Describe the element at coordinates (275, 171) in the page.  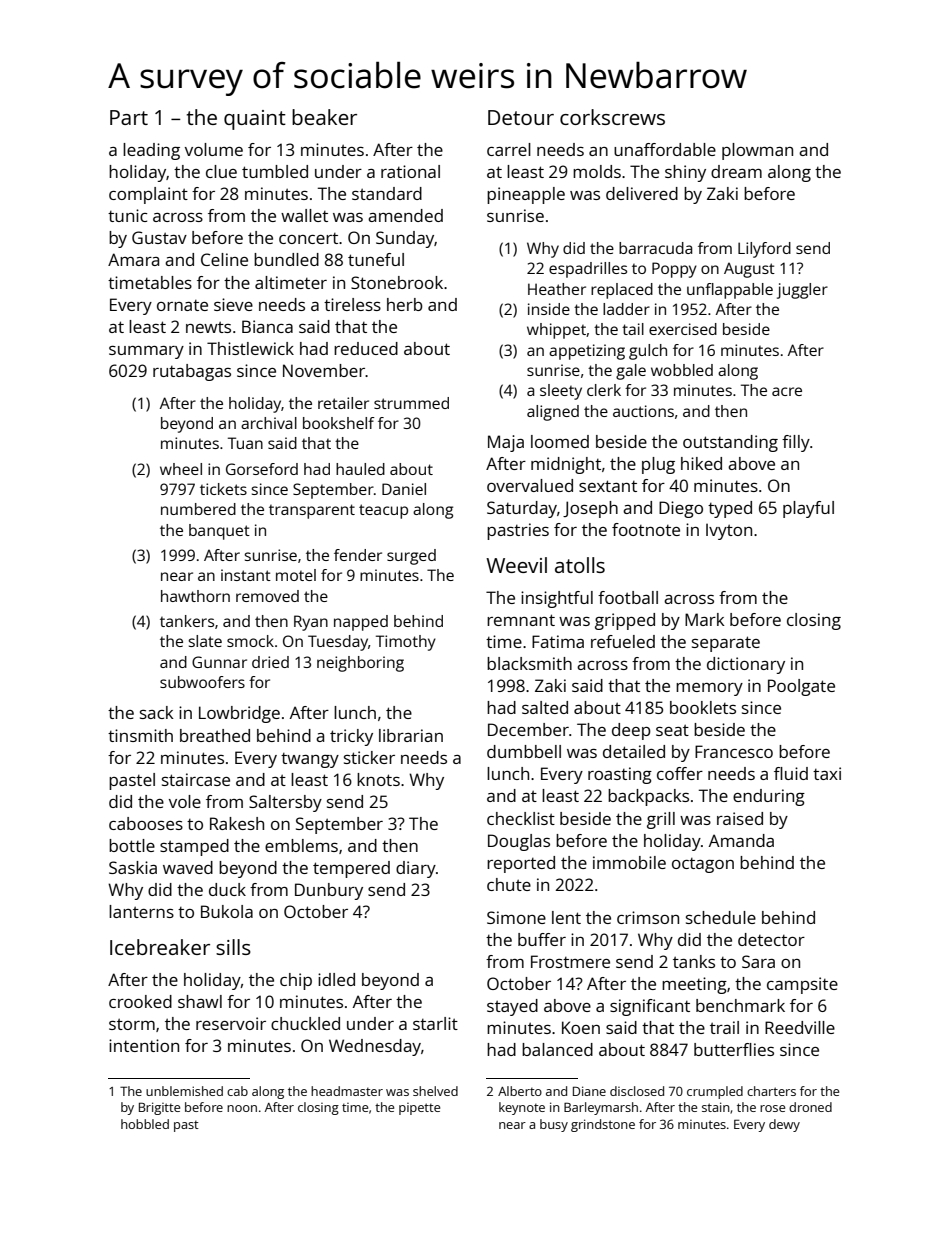
I see `tumbled` at that location.
